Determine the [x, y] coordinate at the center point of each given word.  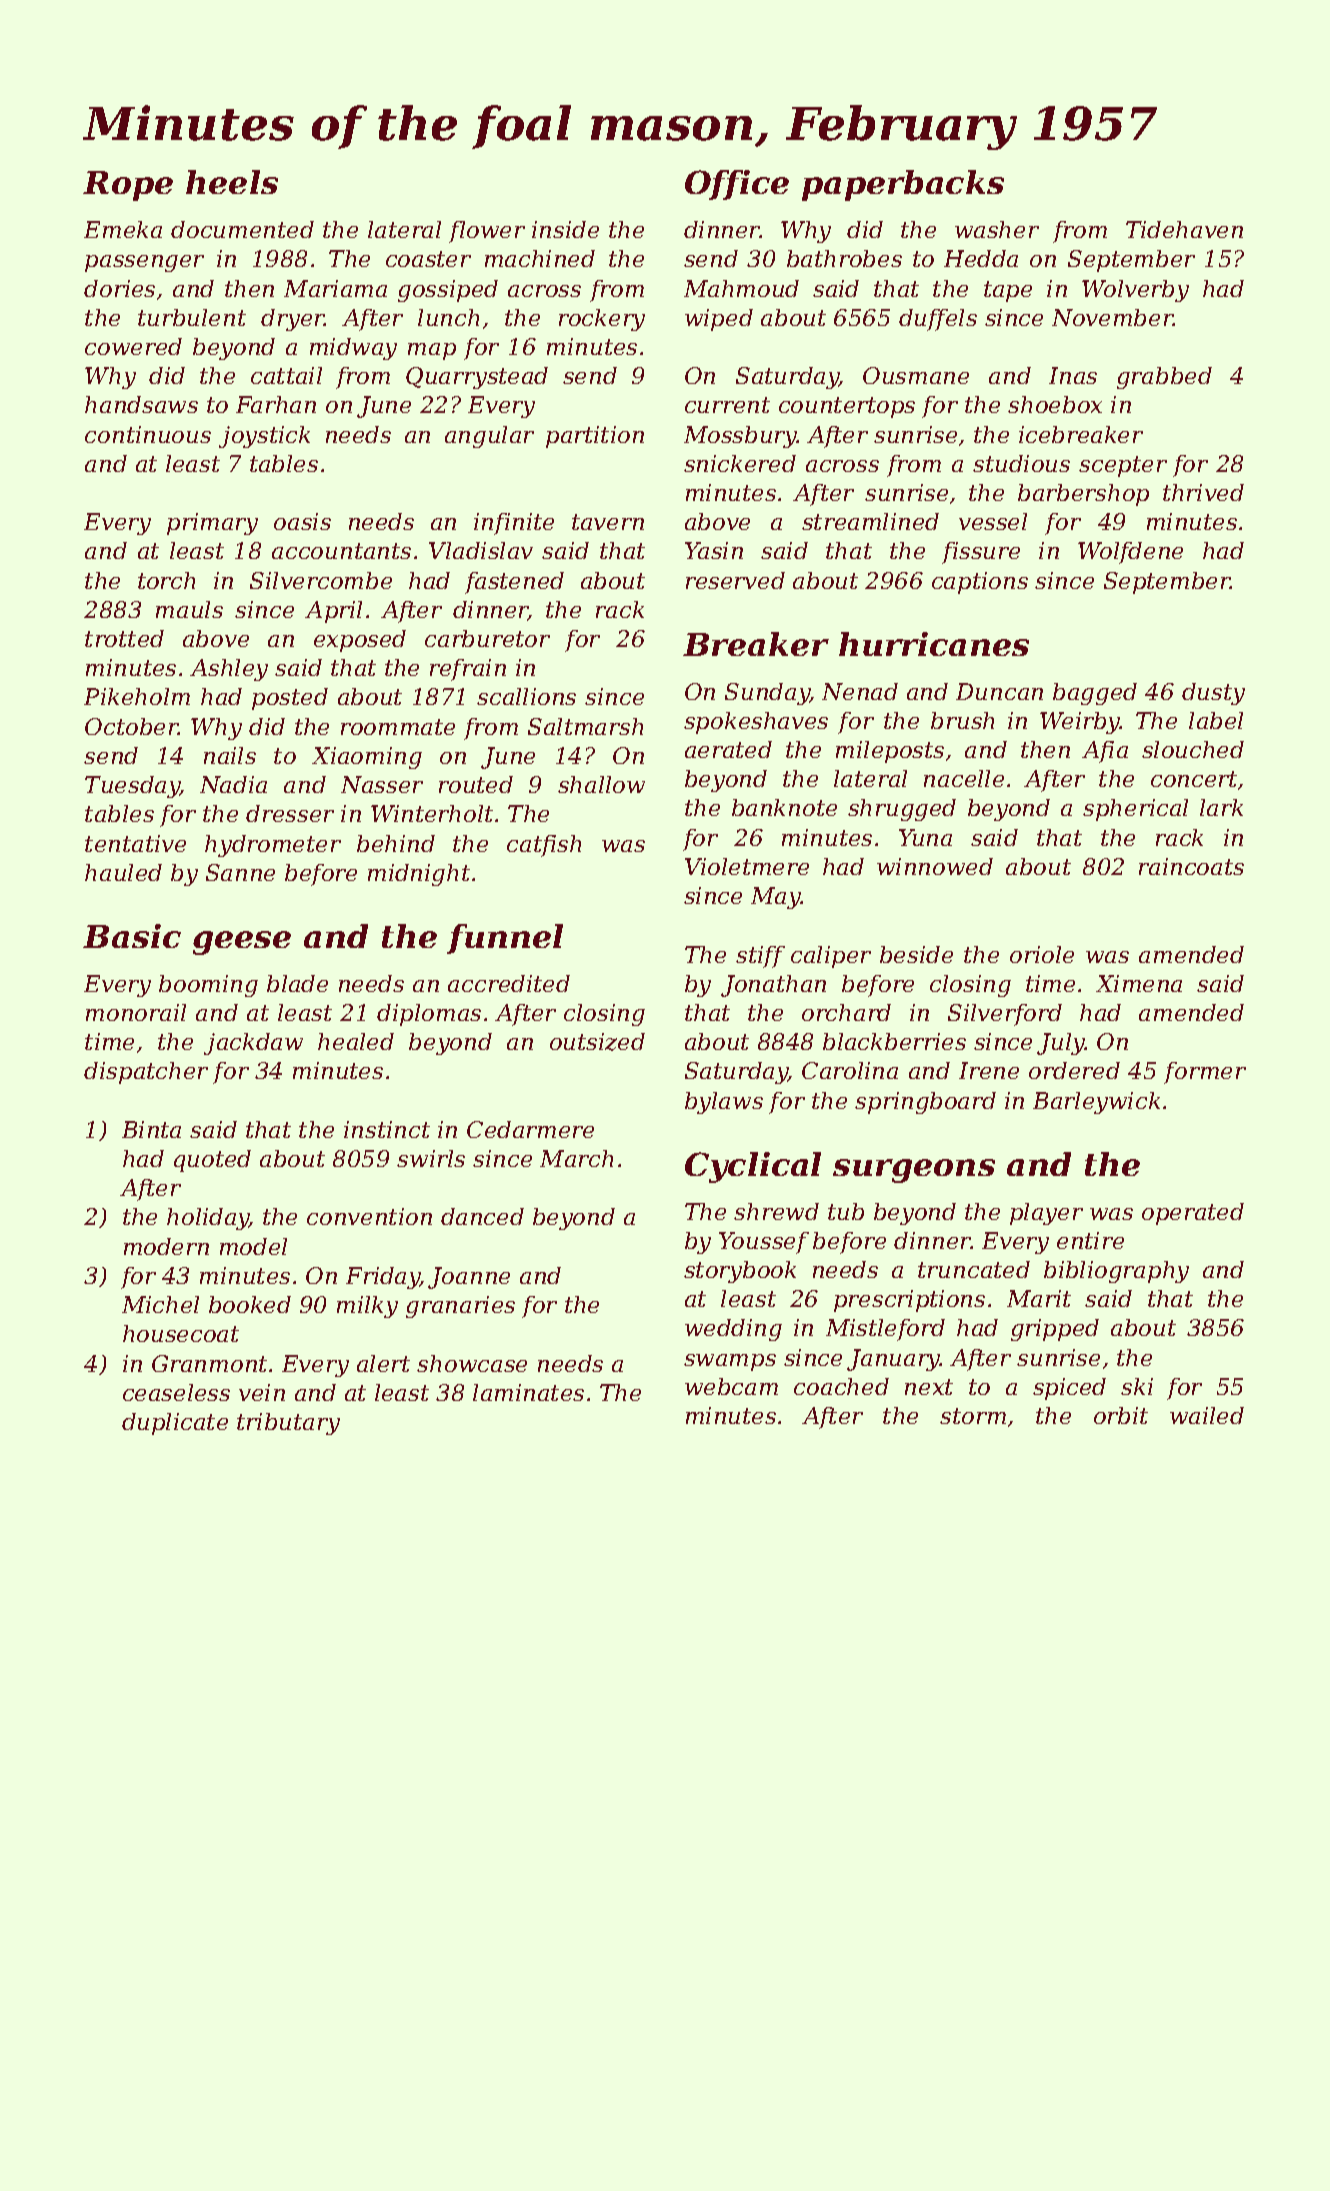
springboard [925, 1103]
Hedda [981, 258]
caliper [831, 957]
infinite [514, 524]
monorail [136, 1012]
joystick [264, 437]
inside [565, 229]
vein [262, 1392]
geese [242, 943]
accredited [509, 983]
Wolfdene [1130, 553]
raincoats [1191, 866]
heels [232, 182]
